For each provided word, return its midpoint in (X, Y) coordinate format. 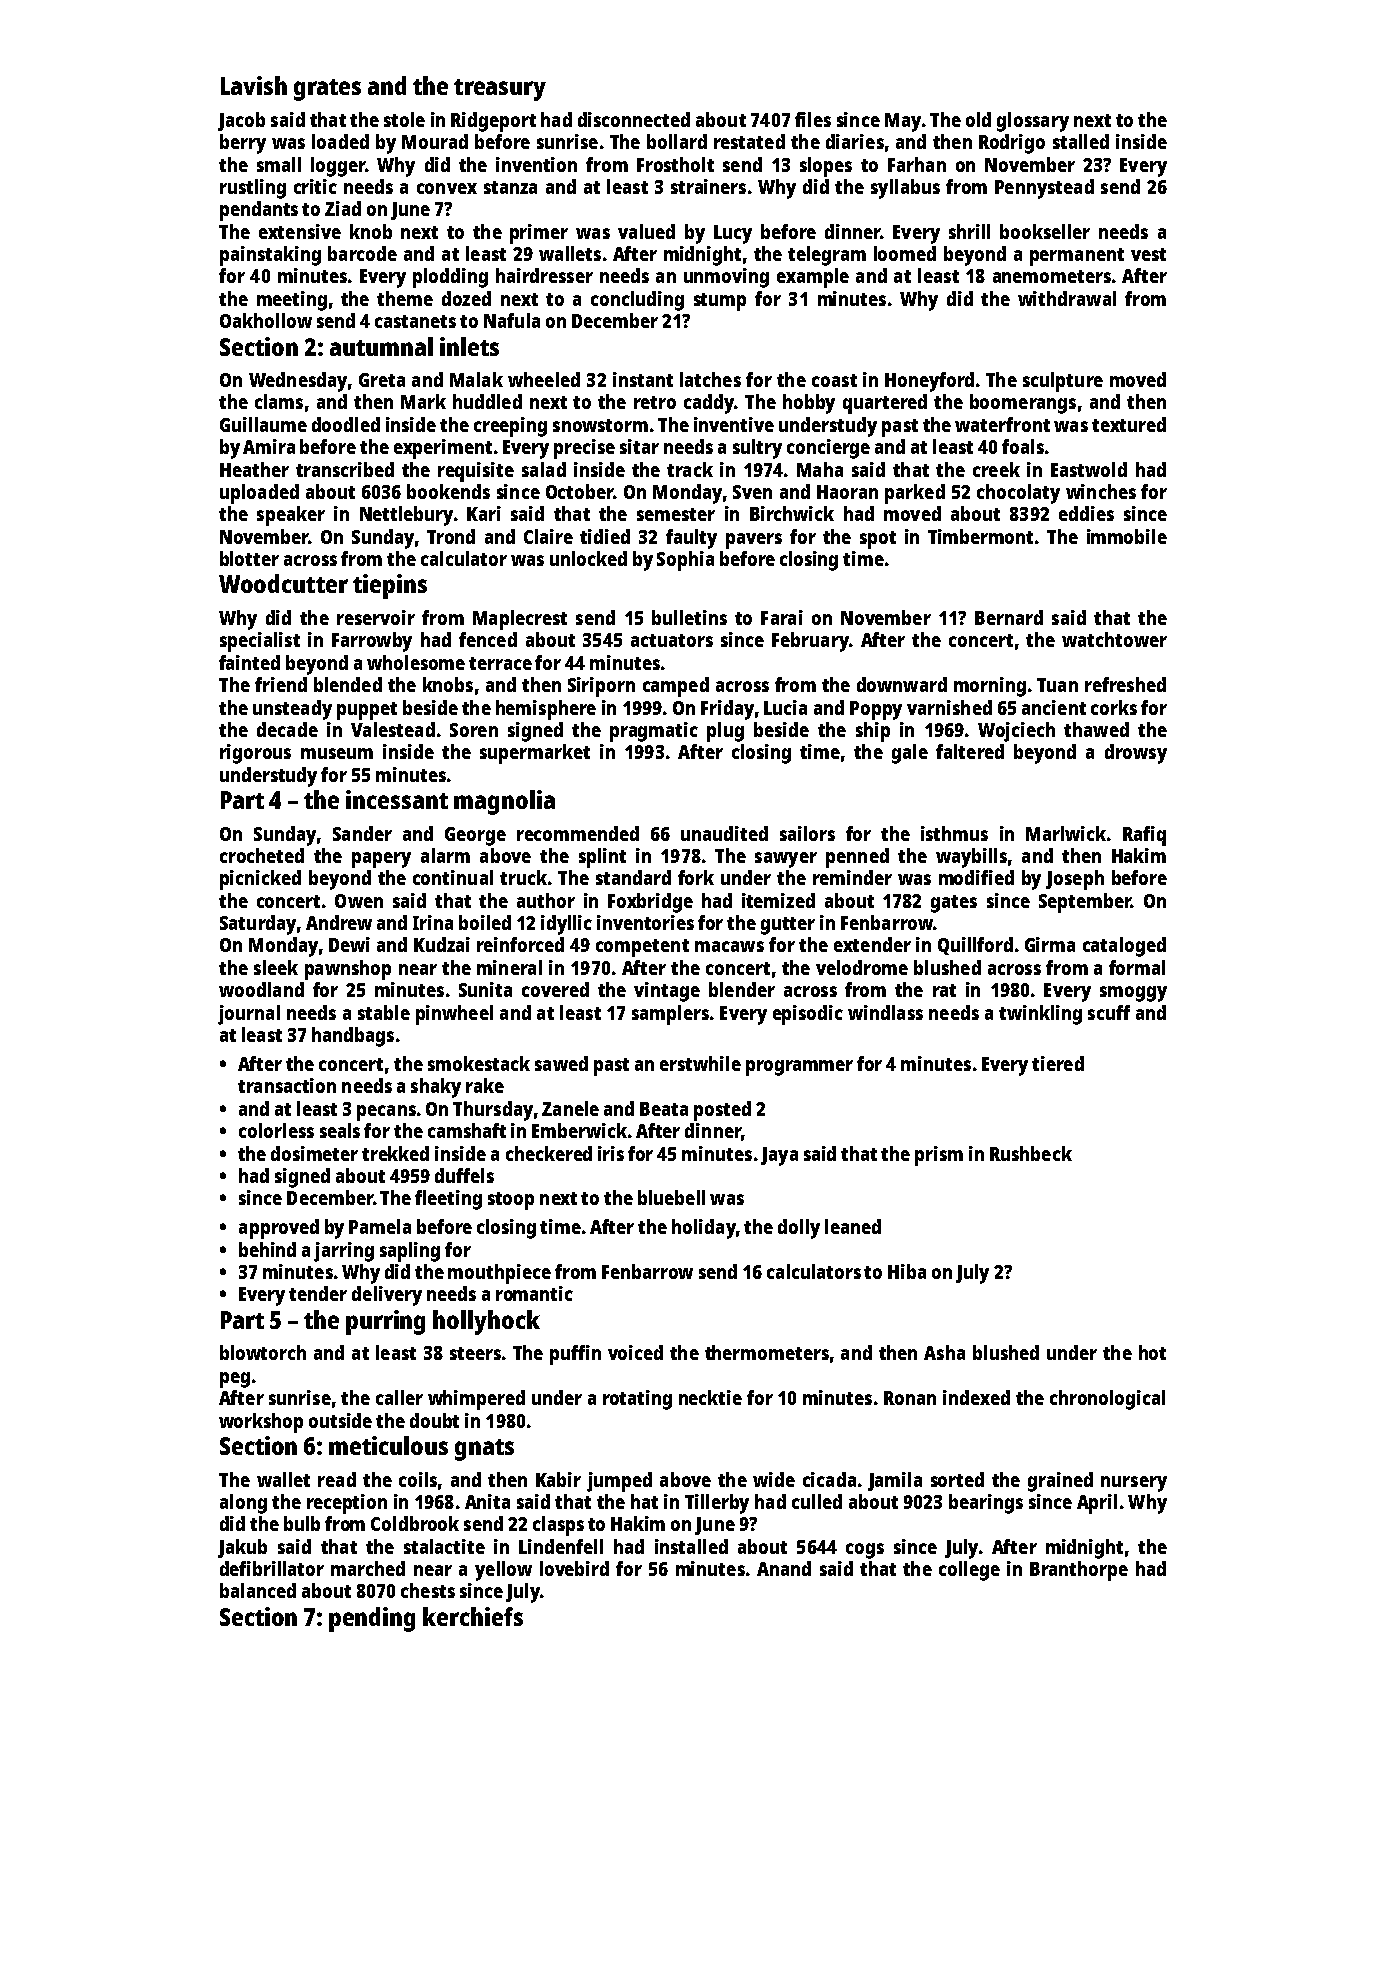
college (969, 1571)
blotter (249, 558)
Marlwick (1066, 833)
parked (915, 494)
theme (405, 298)
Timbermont (980, 536)
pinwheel (454, 1015)
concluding (637, 301)
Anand (784, 1568)
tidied (605, 536)
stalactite (444, 1546)
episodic (808, 1015)
